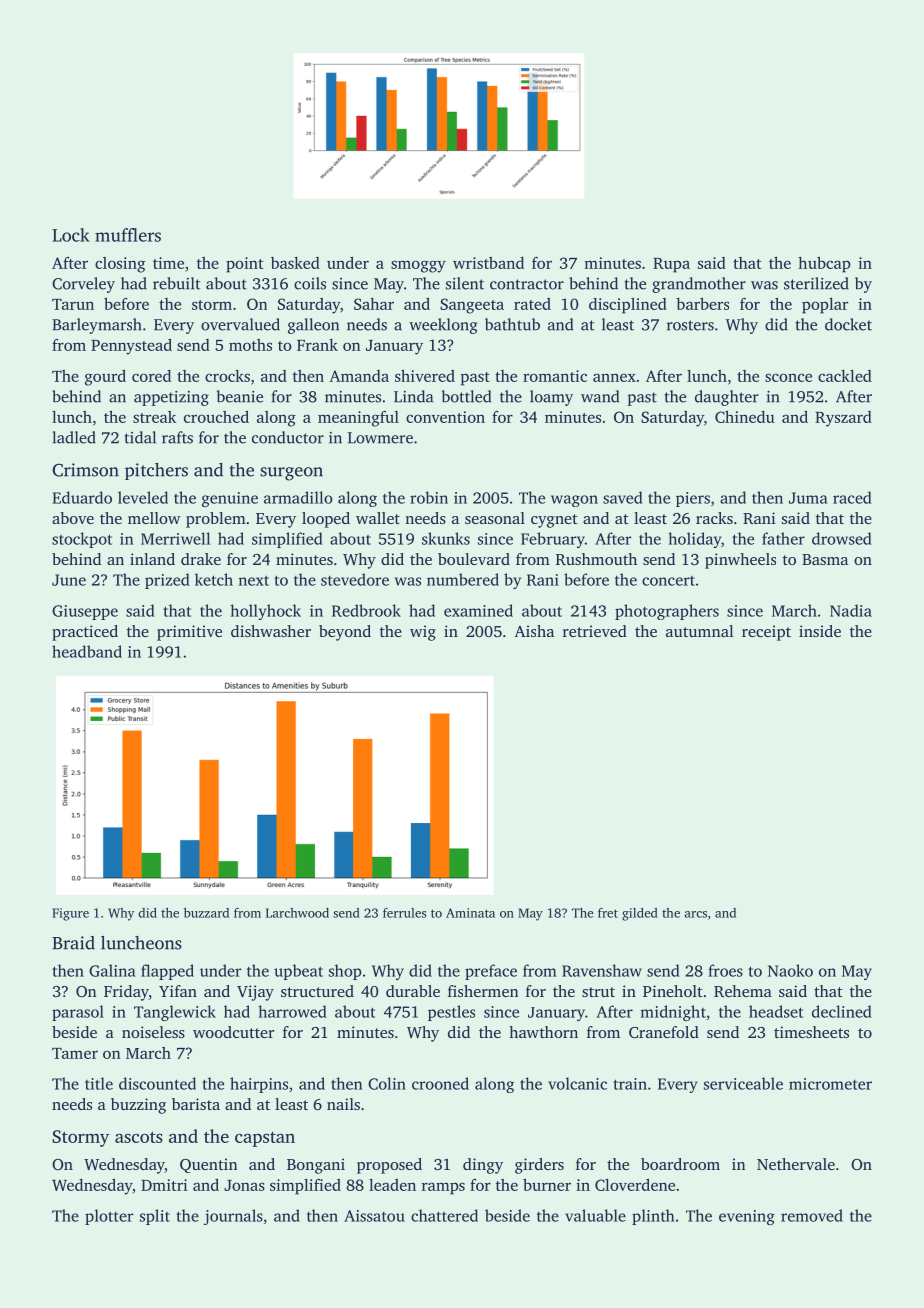 This screenshot has height=1308, width=924. What do you see at coordinates (851, 610) in the screenshot?
I see `Nadia` at bounding box center [851, 610].
